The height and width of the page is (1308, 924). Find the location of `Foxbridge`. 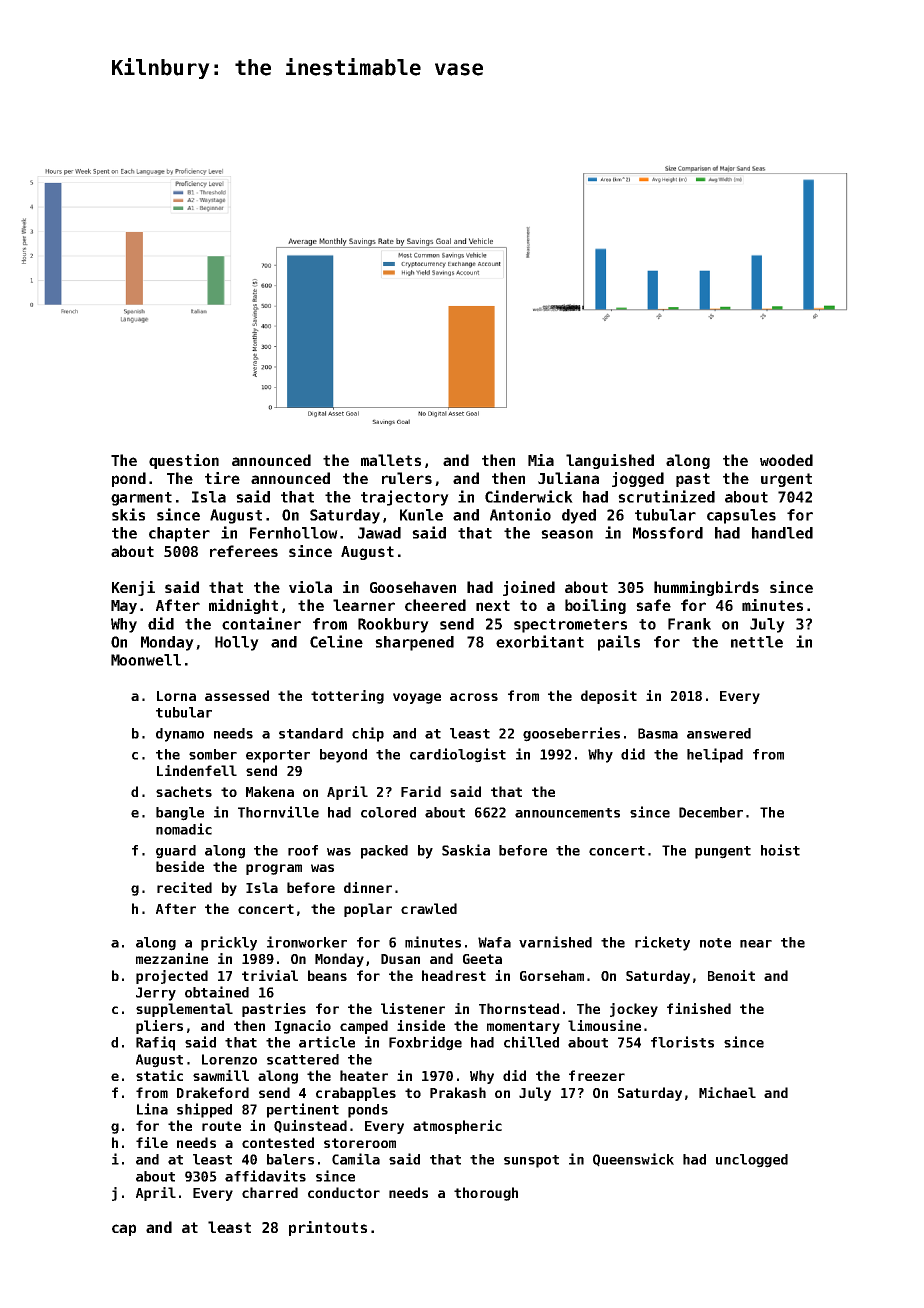

Foxbridge is located at coordinates (425, 1043).
